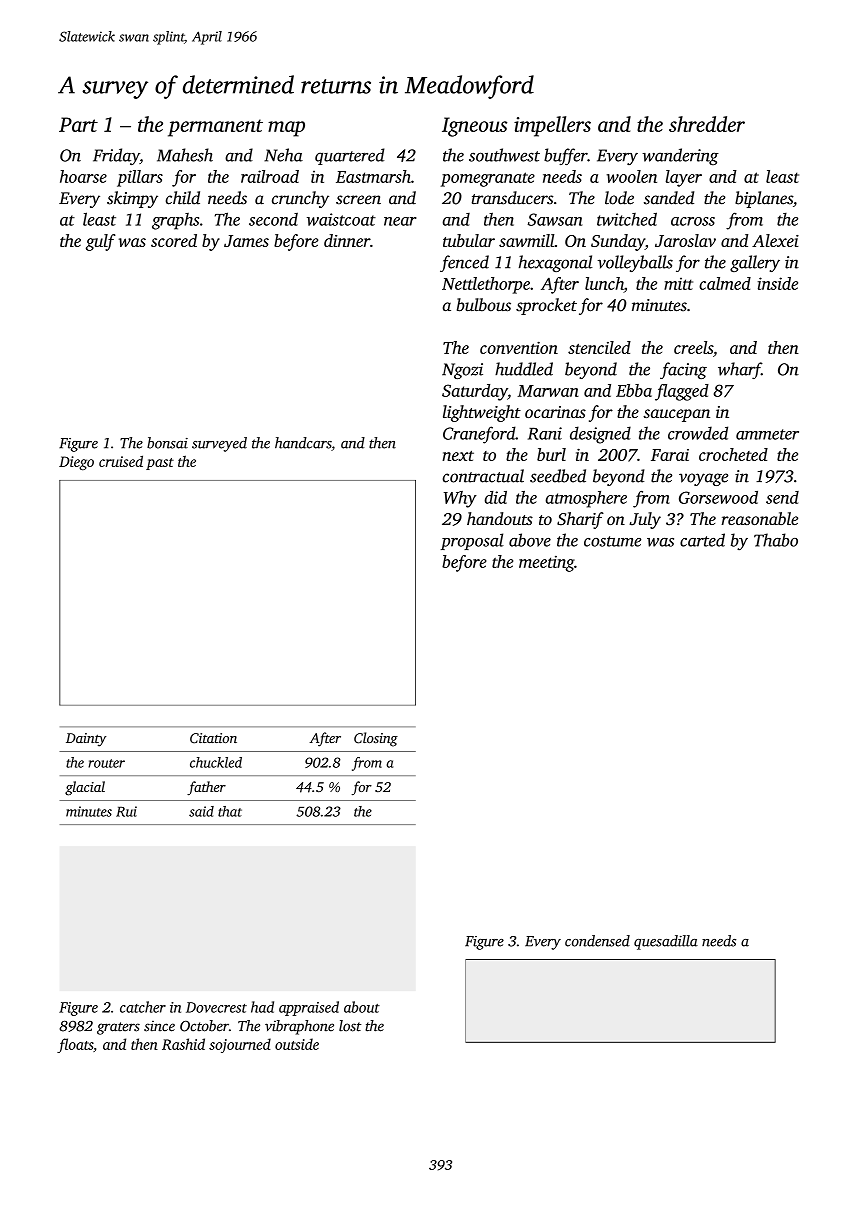 This screenshot has height=1218, width=858. I want to click on reasonable, so click(759, 518).
